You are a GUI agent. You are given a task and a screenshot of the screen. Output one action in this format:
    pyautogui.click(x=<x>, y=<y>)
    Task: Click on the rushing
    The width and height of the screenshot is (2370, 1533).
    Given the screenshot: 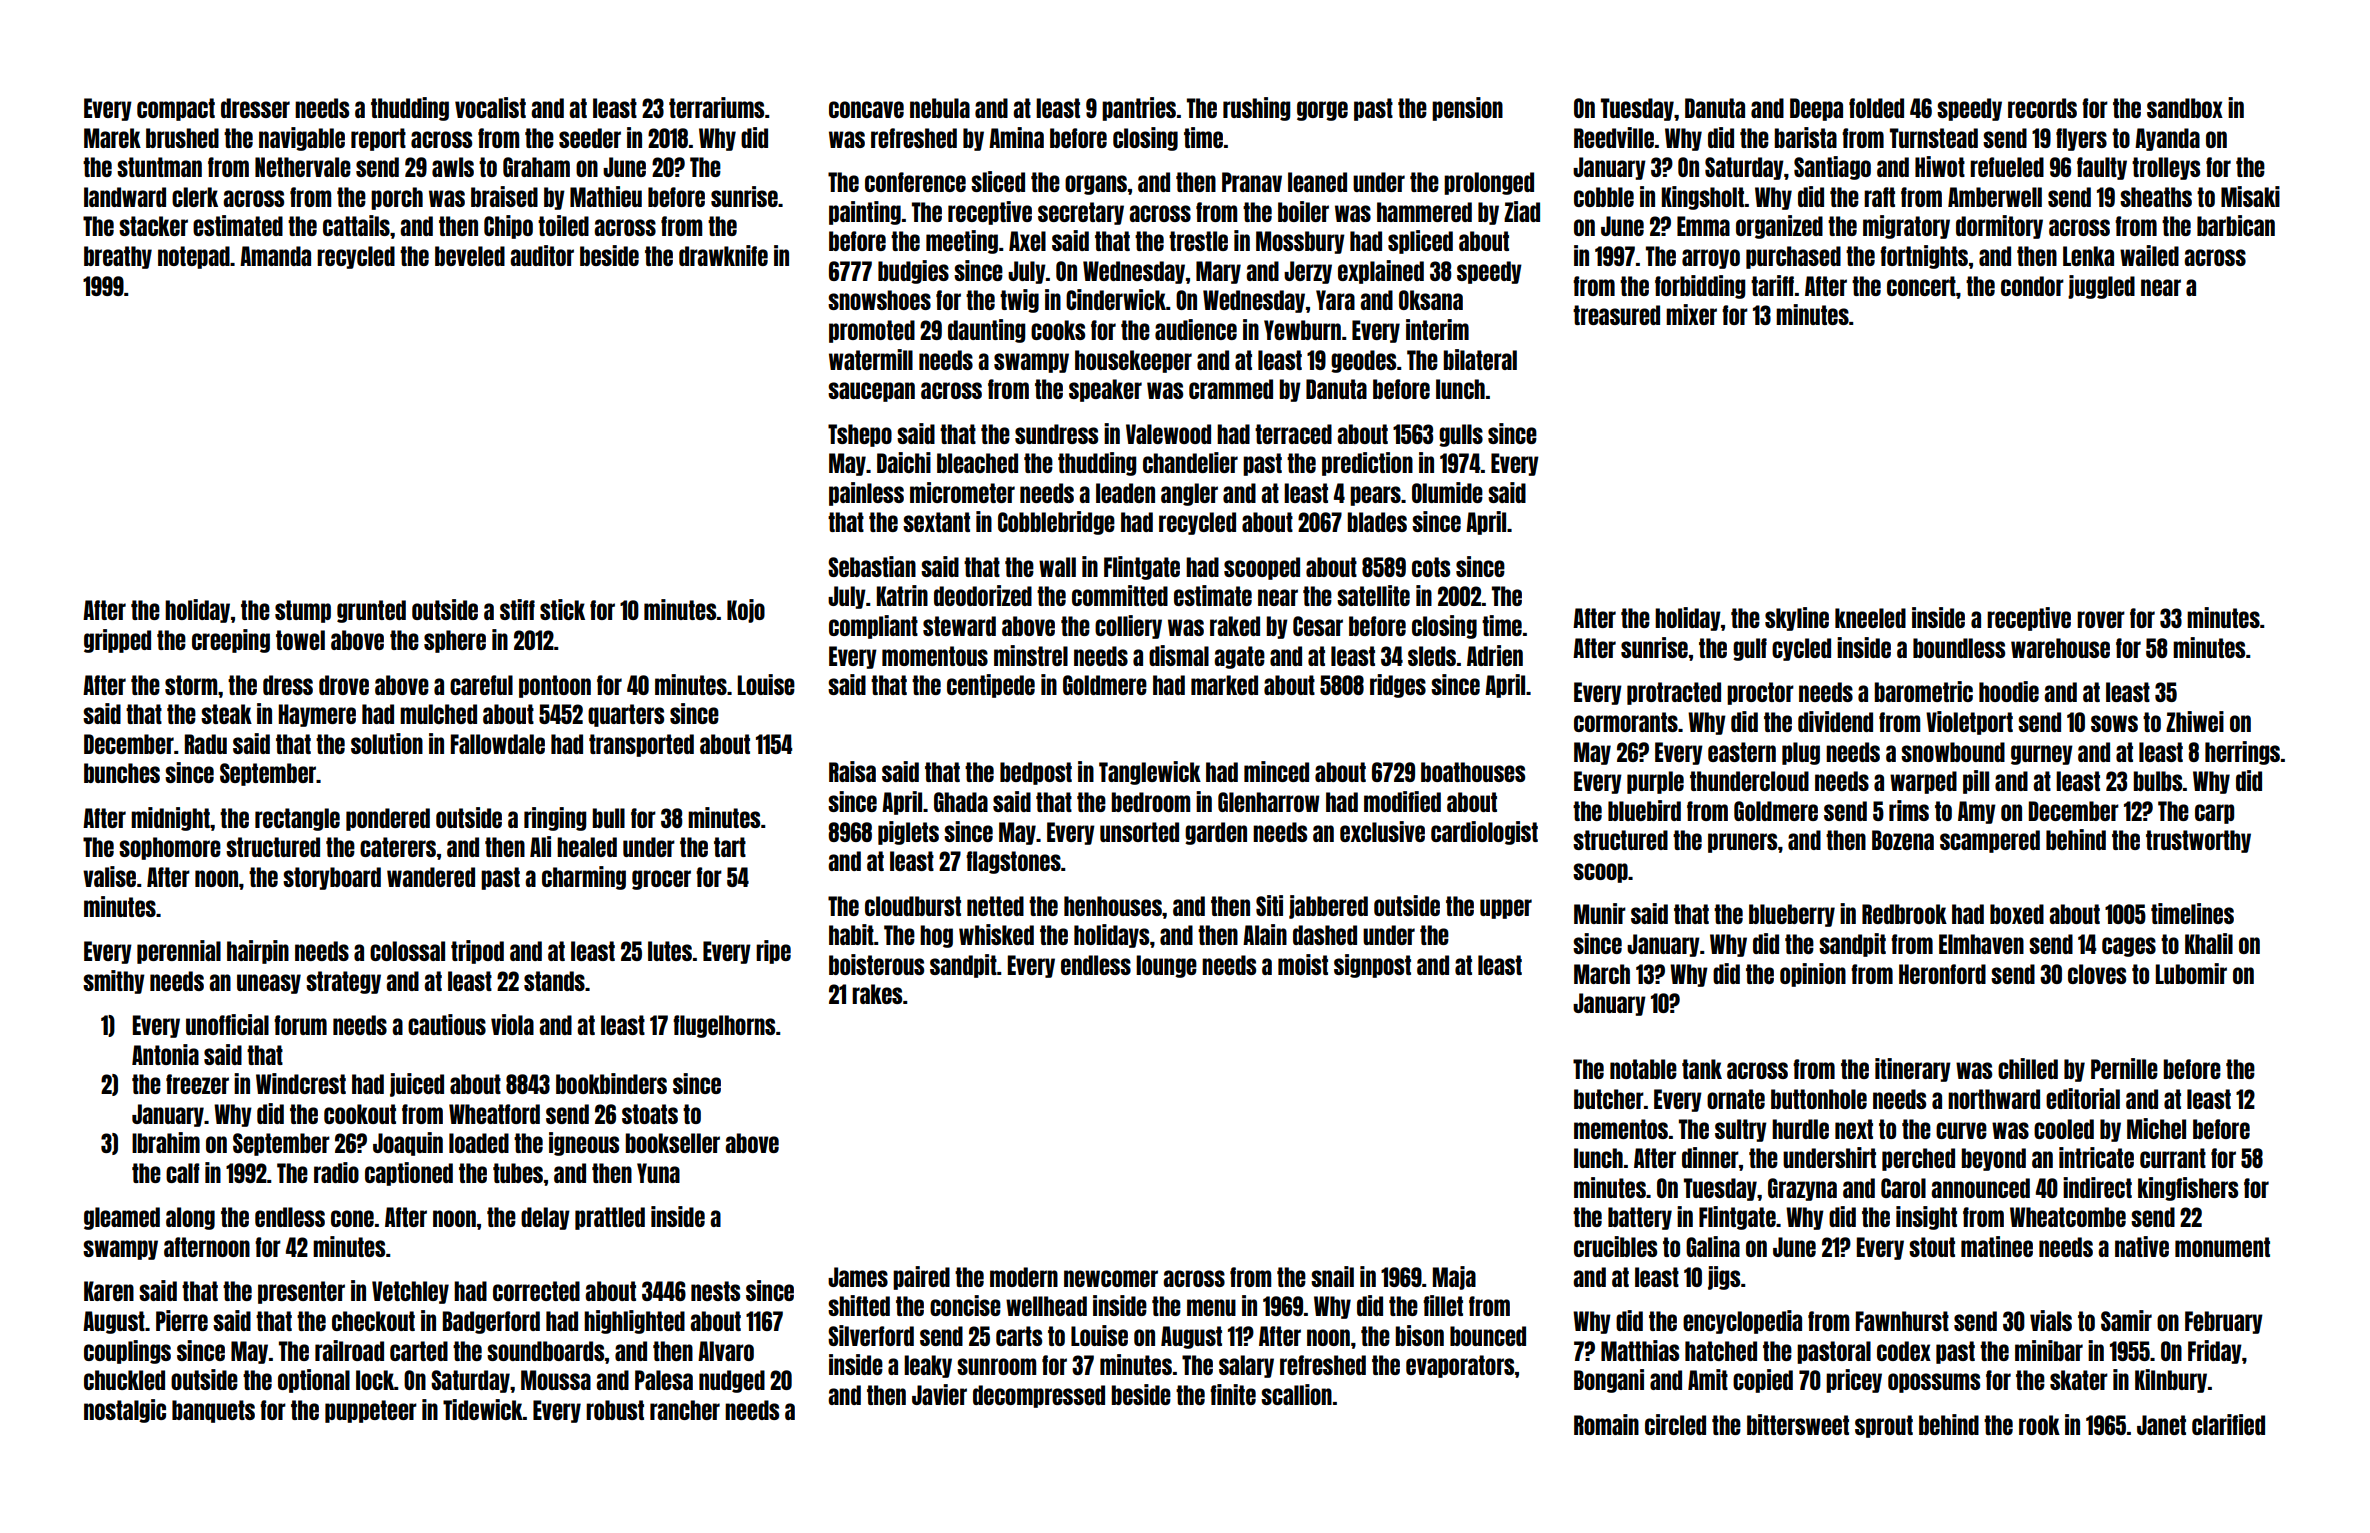 What is the action you would take?
    pyautogui.click(x=1256, y=109)
